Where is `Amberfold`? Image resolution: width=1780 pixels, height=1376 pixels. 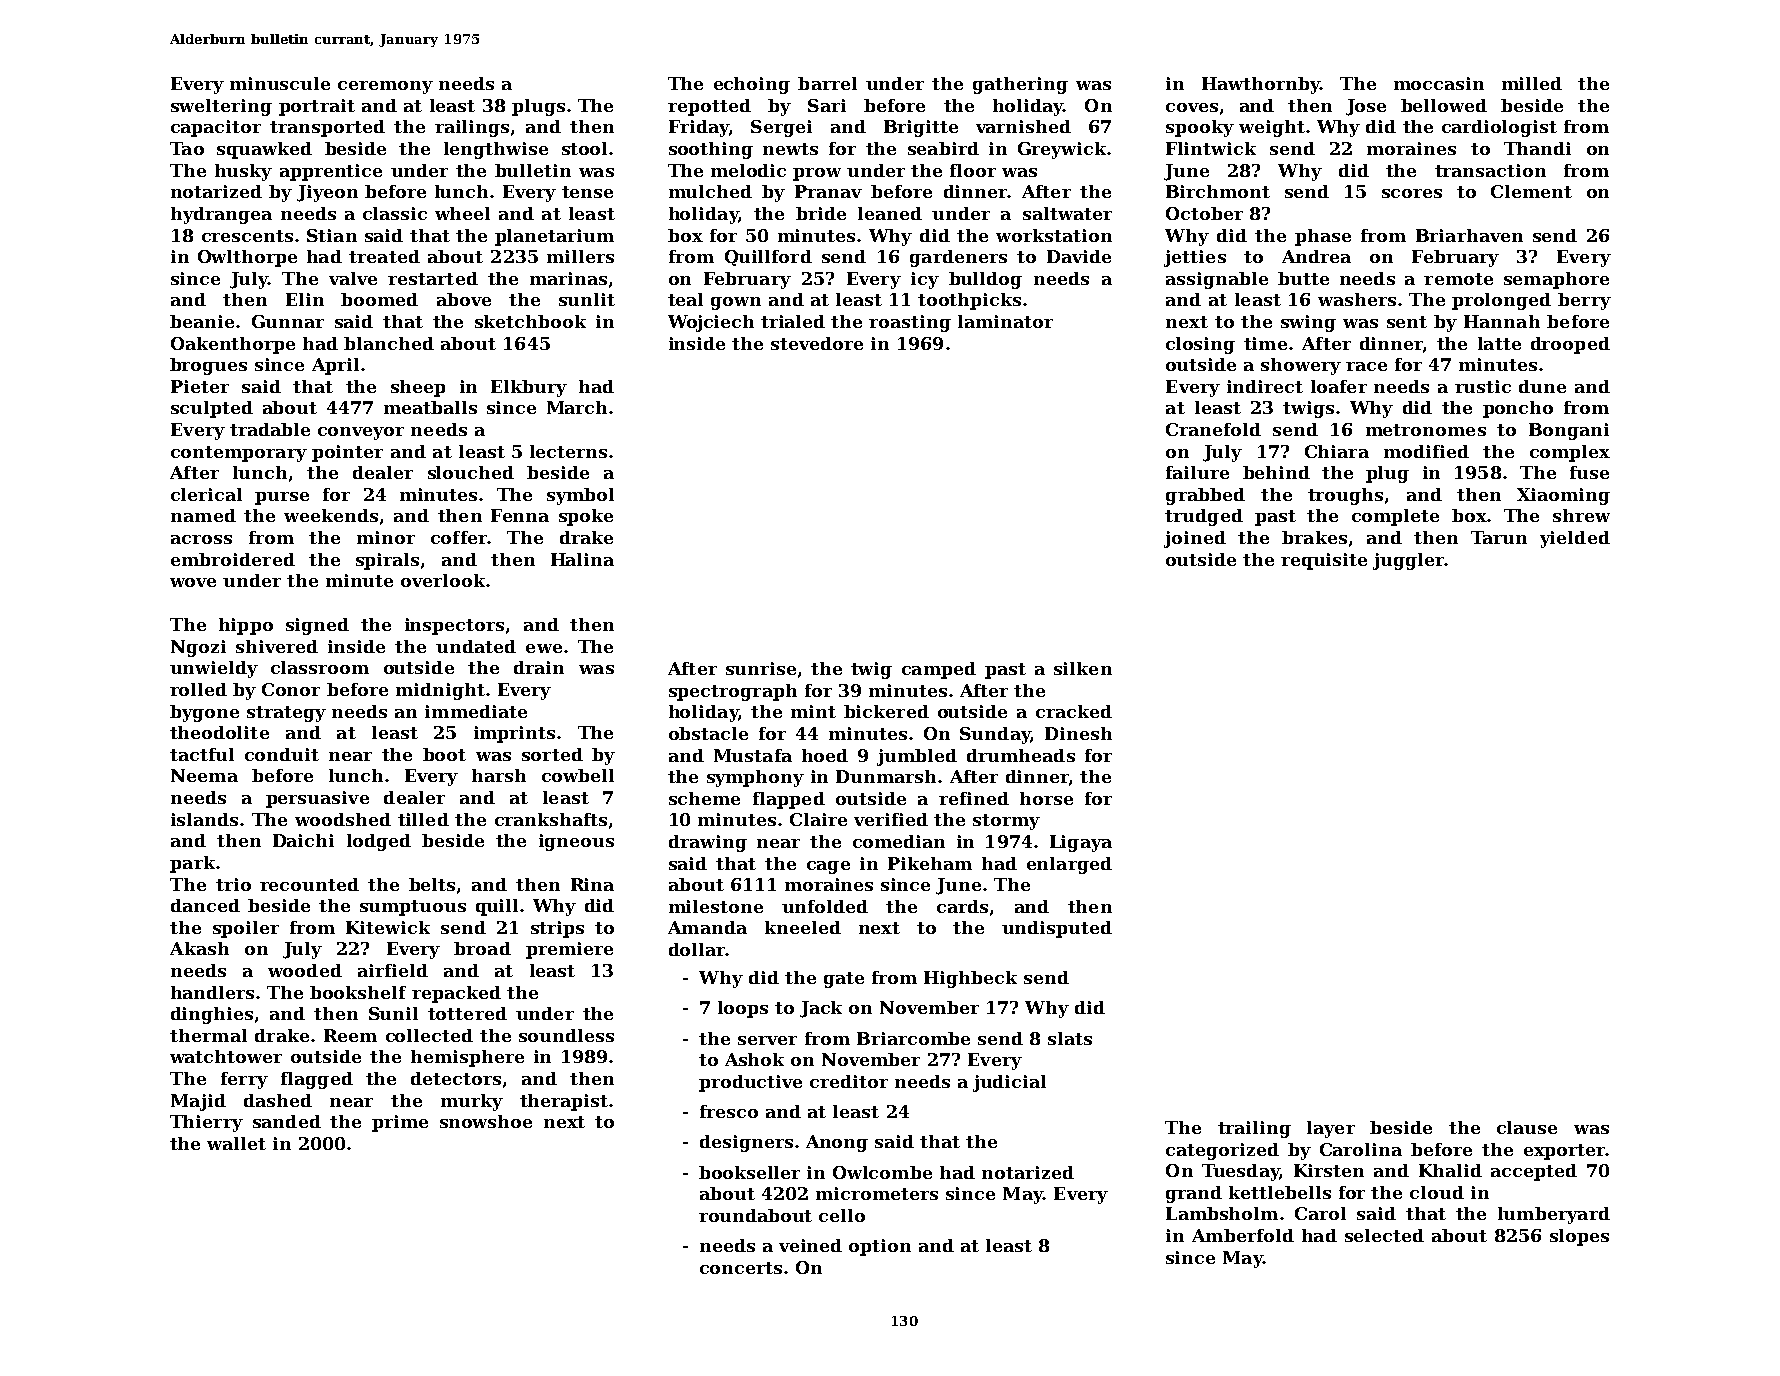 Amberfold is located at coordinates (1243, 1235).
